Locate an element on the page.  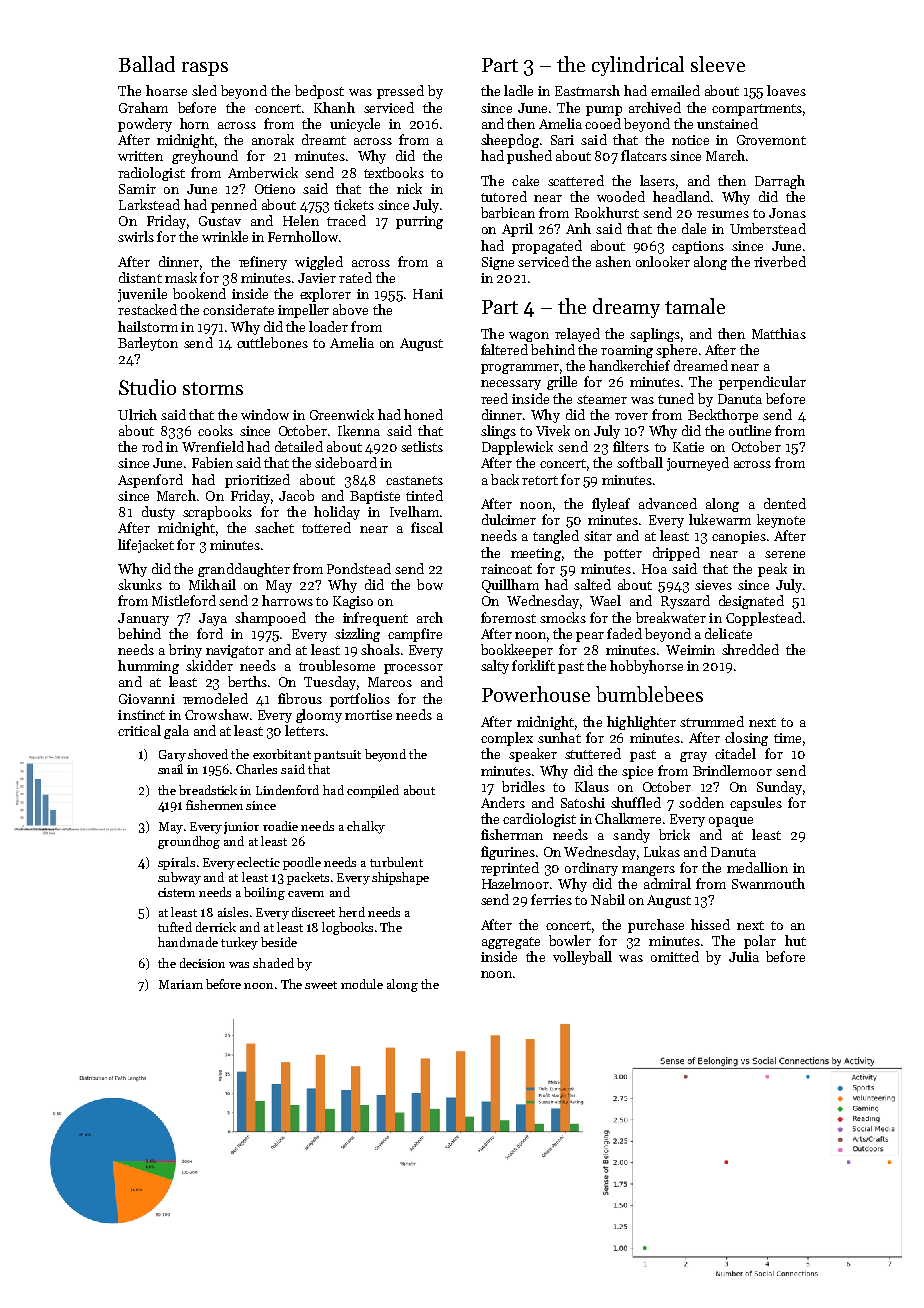
dreamy is located at coordinates (626, 308).
